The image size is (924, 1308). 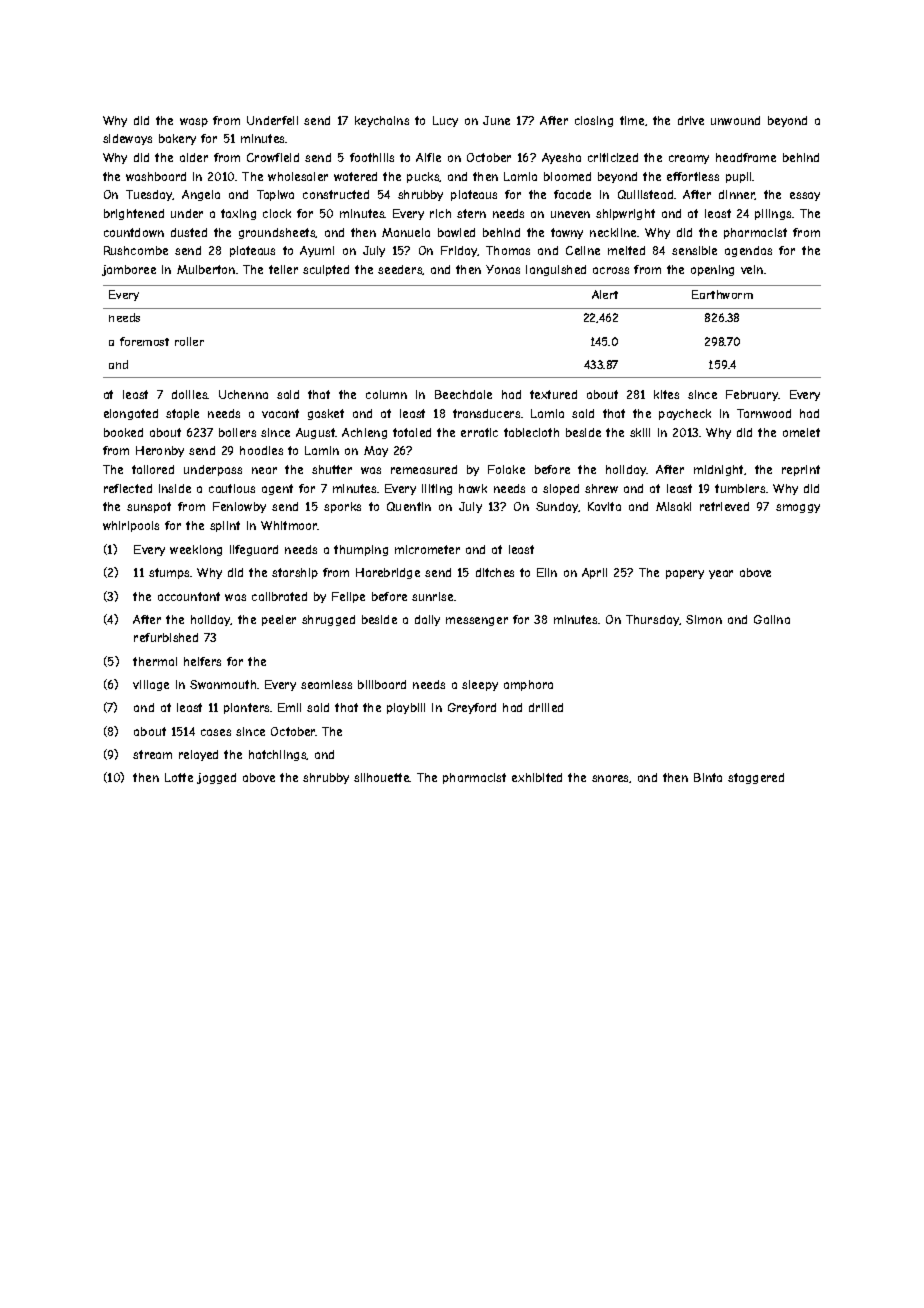 I want to click on Binta, so click(x=708, y=777).
